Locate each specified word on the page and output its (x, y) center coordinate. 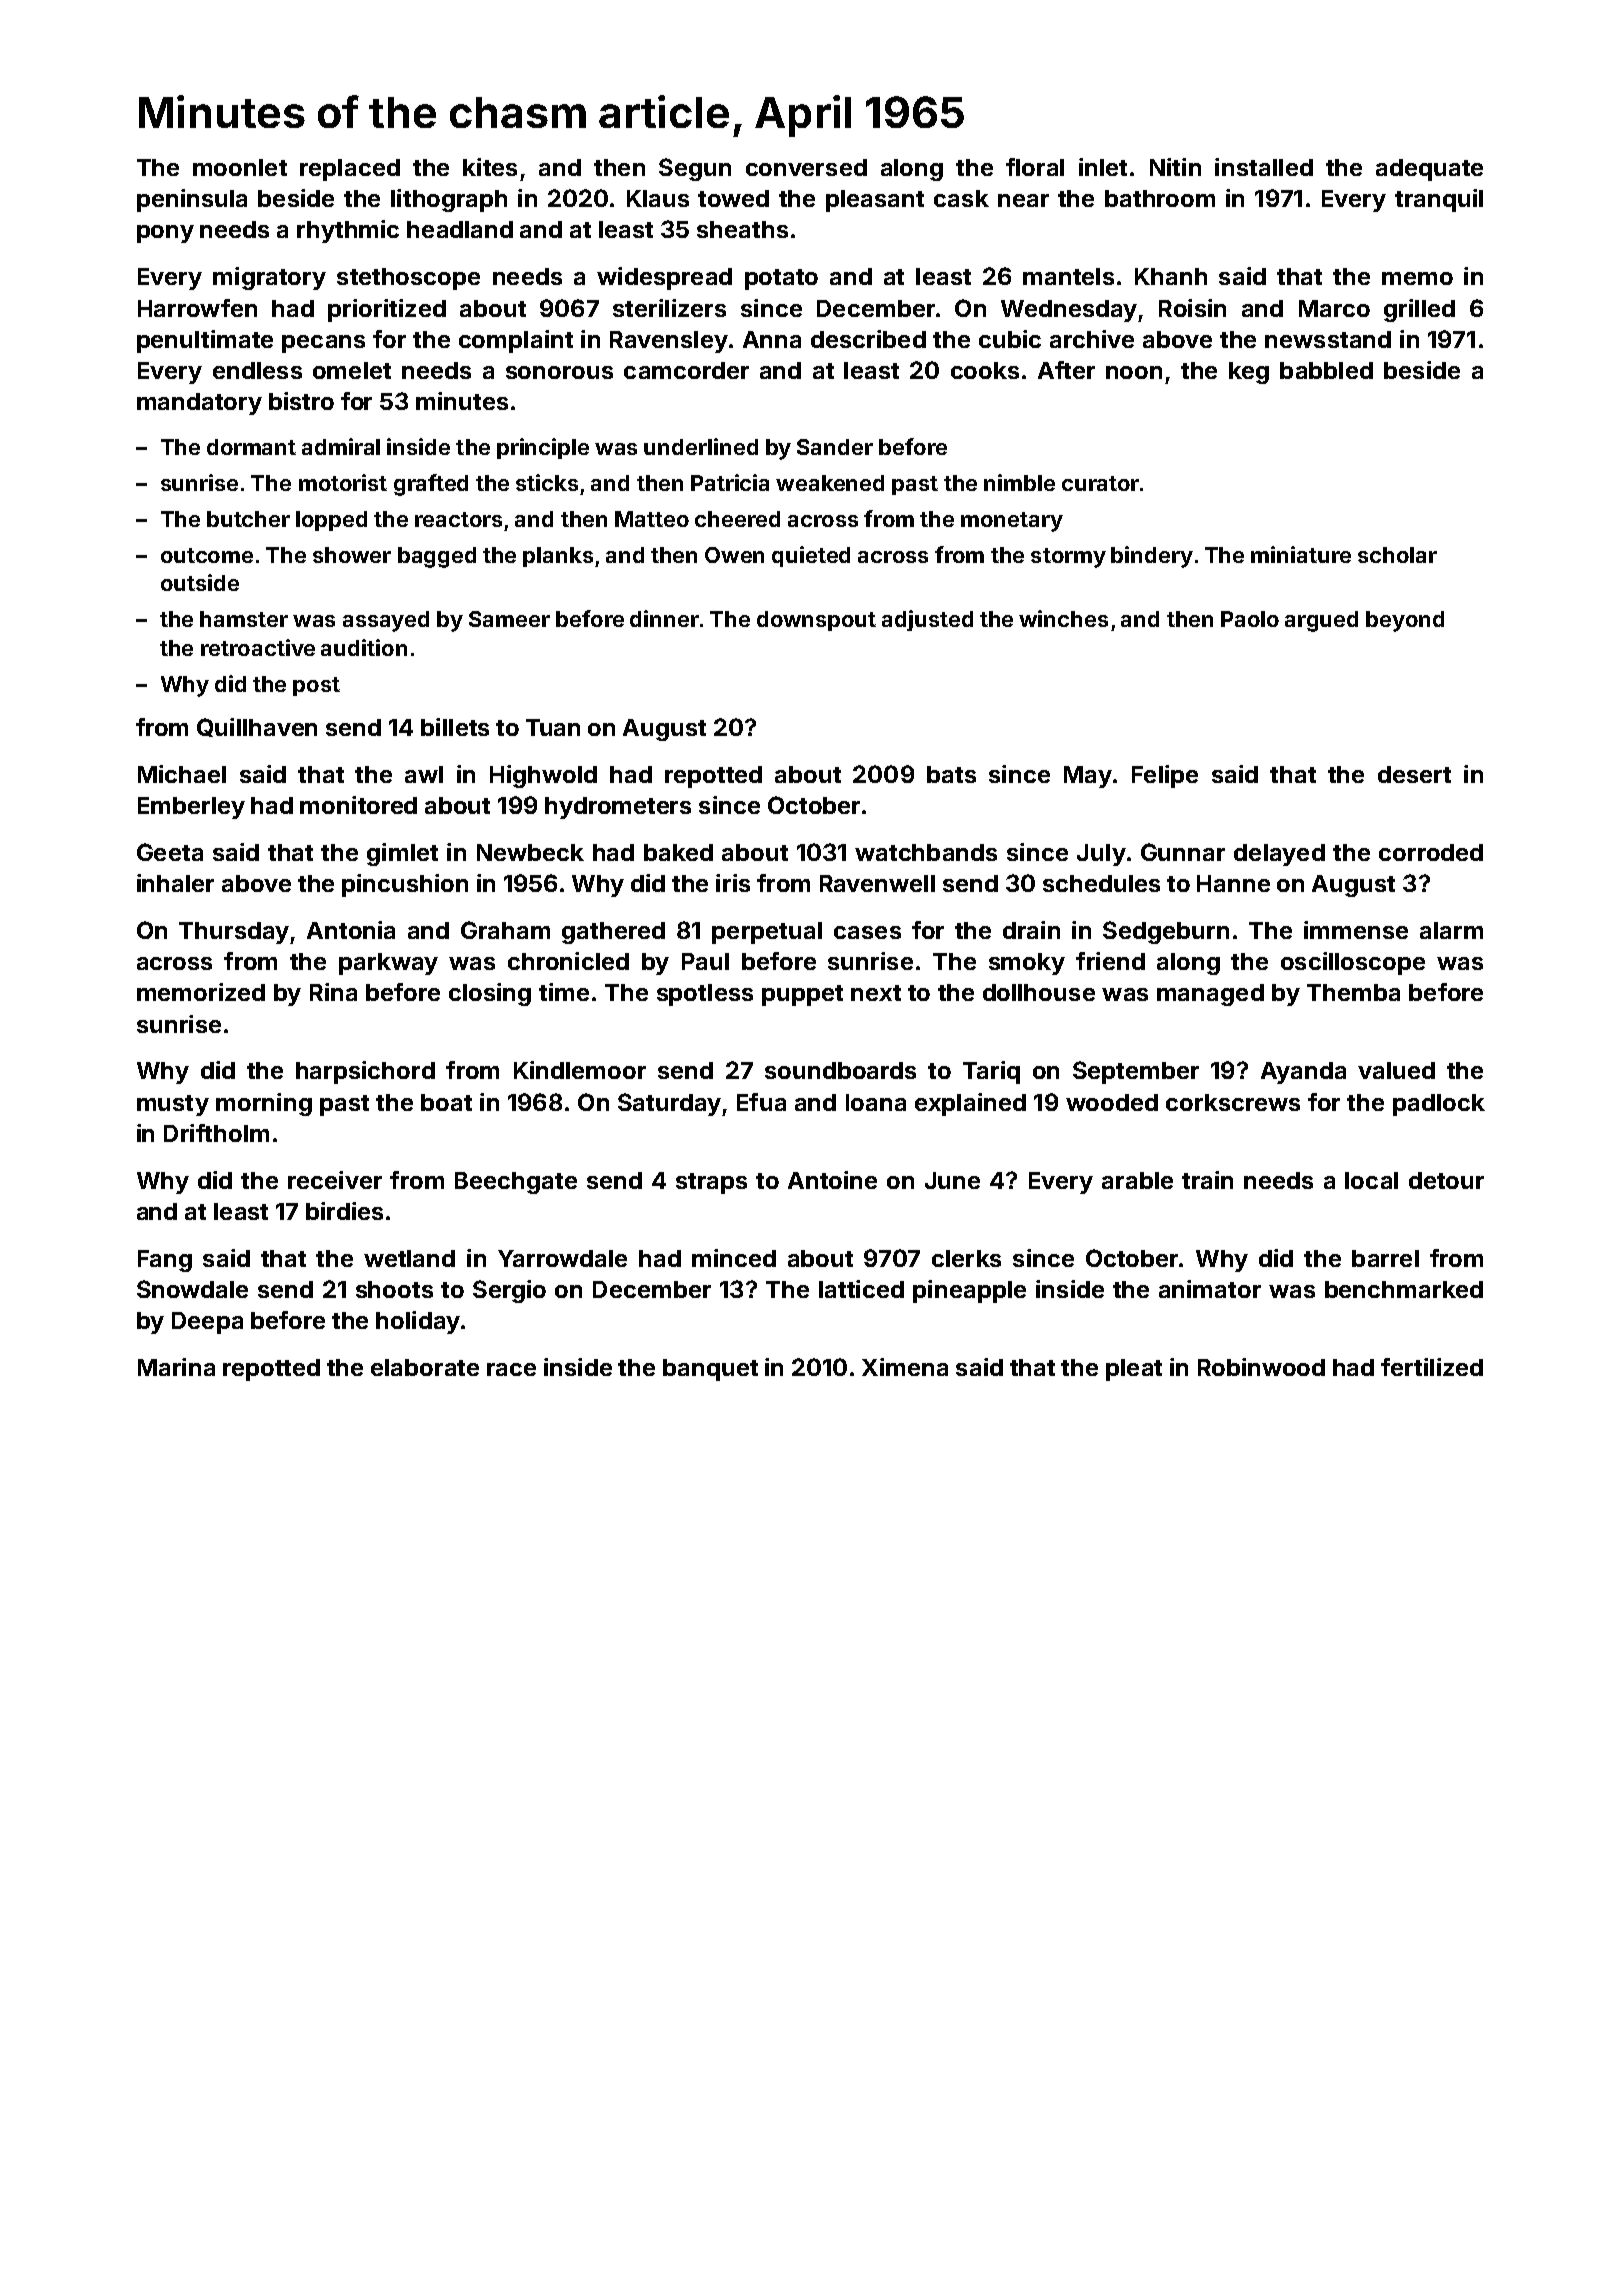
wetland (409, 1258)
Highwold (543, 776)
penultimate (205, 341)
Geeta (170, 852)
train (1207, 1180)
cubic (1010, 339)
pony (165, 234)
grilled (1419, 310)
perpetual (767, 933)
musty (173, 1105)
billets (455, 727)
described (868, 339)
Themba (1353, 992)
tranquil (1439, 200)
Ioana (876, 1102)
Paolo (1250, 619)
